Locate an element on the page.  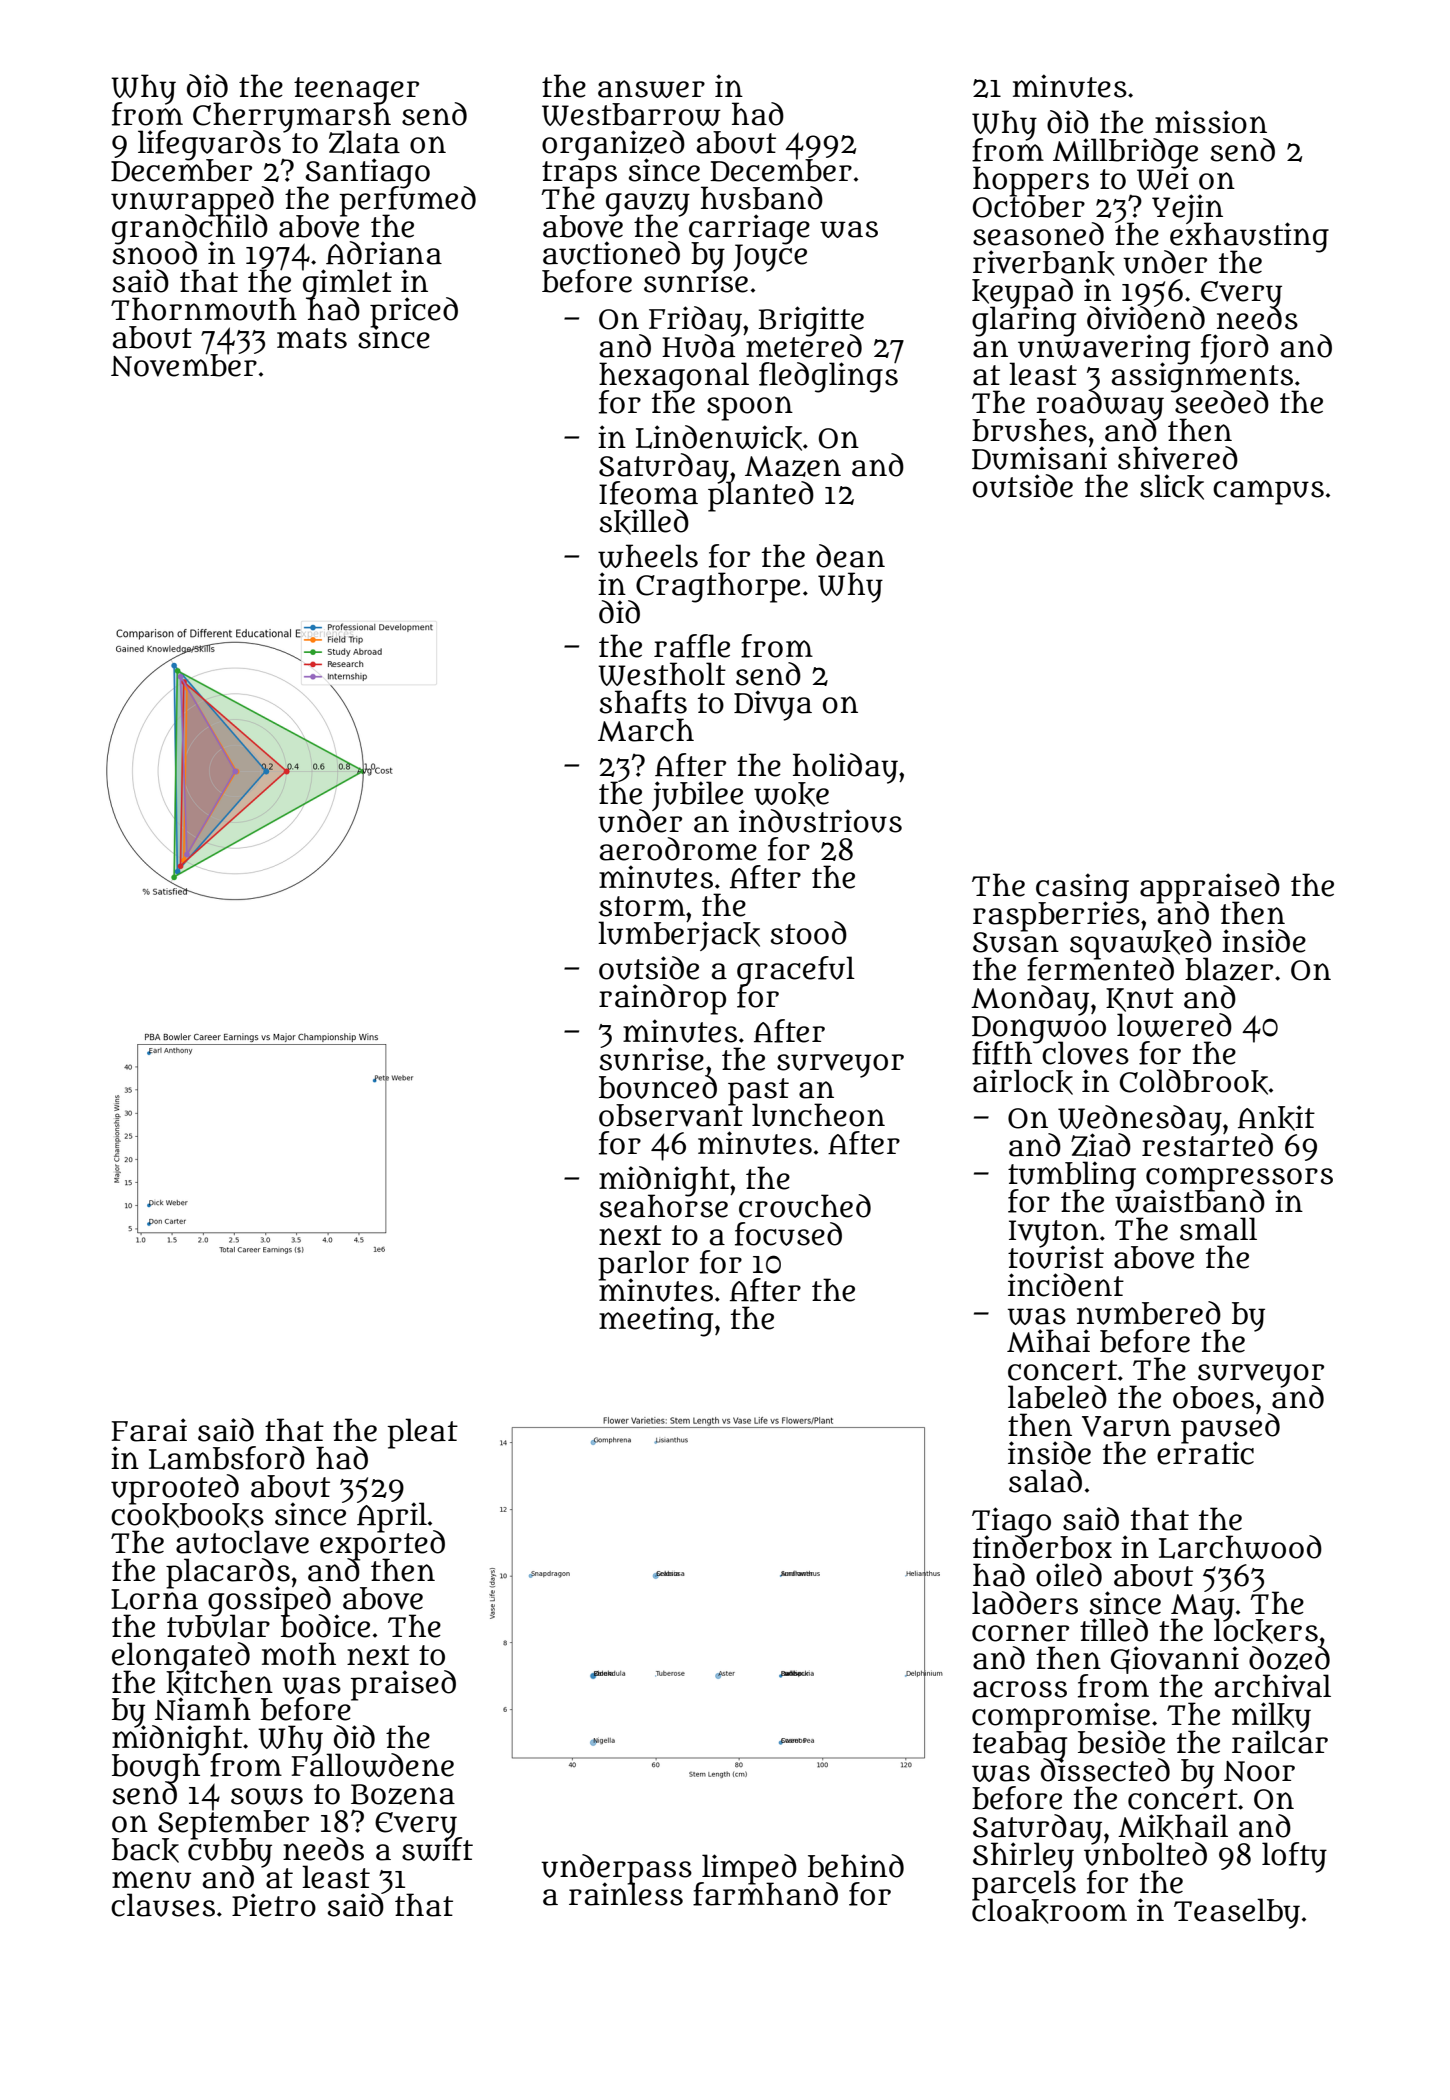
traps is located at coordinates (579, 173).
